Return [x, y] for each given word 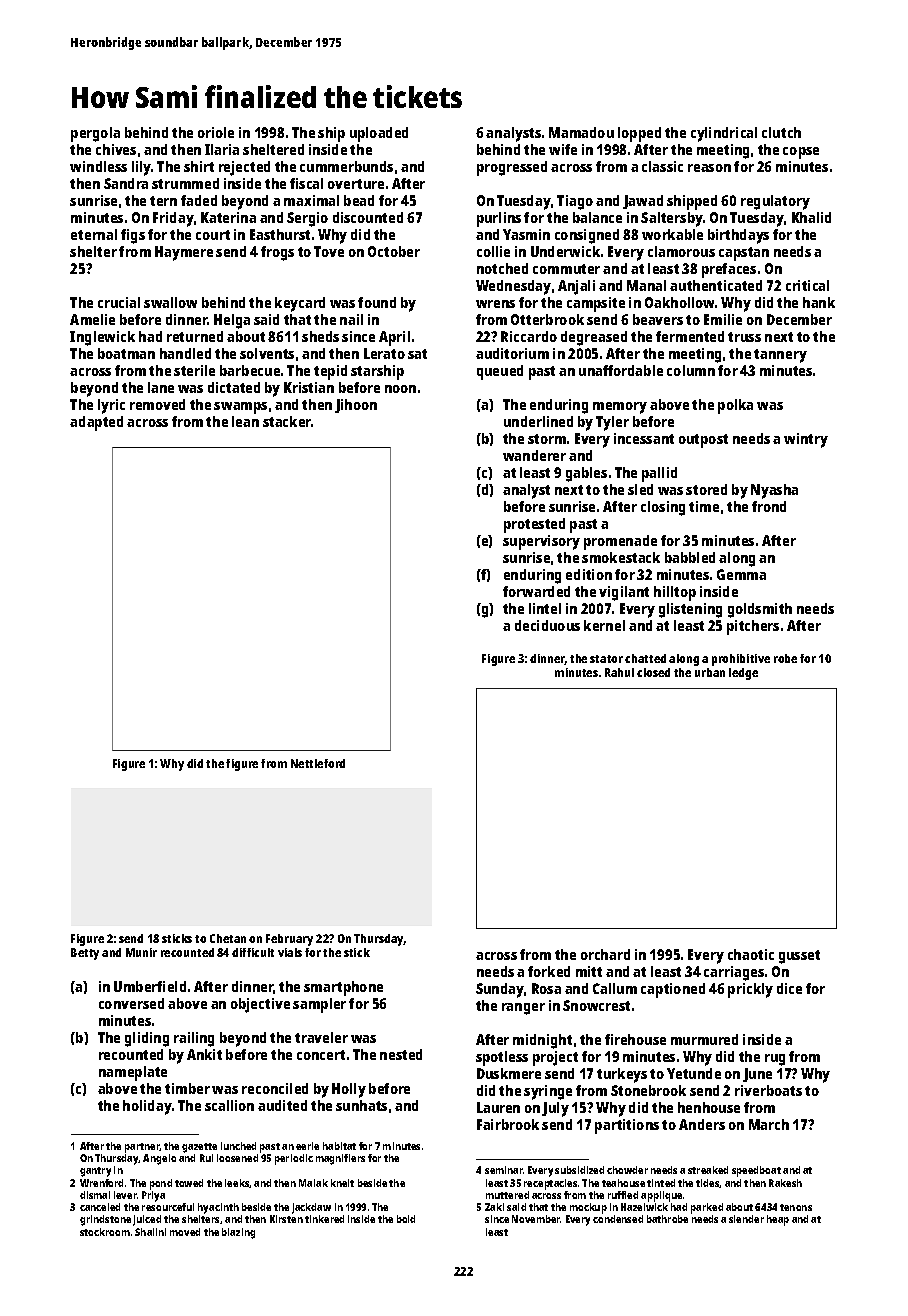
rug [775, 1060]
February [289, 940]
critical [807, 285]
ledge [743, 674]
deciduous [547, 625]
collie [493, 251]
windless [98, 166]
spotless [502, 1058]
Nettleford [318, 763]
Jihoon [356, 406]
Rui [206, 1158]
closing [663, 508]
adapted [96, 423]
